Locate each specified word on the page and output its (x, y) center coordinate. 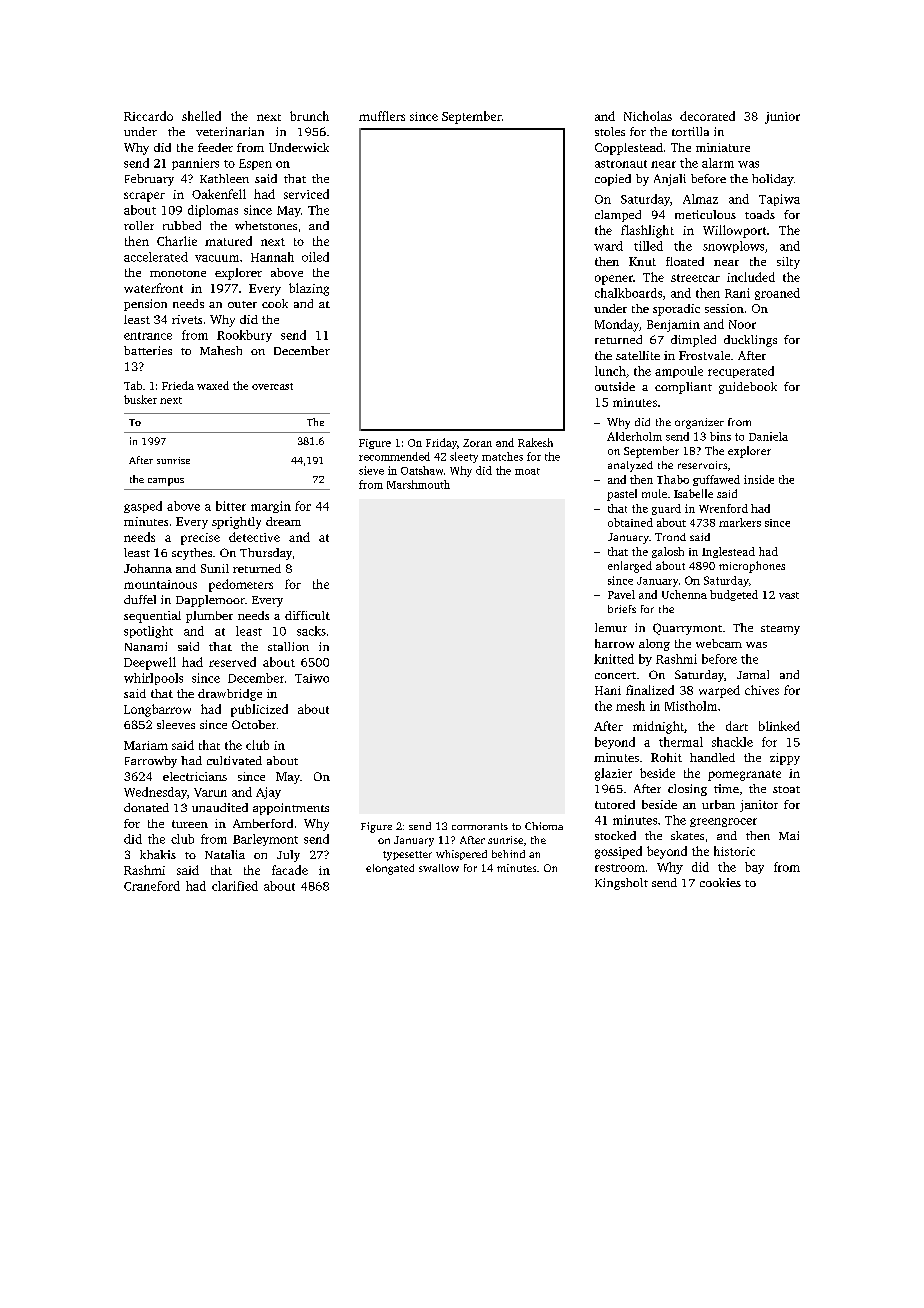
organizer (699, 423)
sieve (371, 470)
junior (782, 118)
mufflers (382, 116)
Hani (608, 690)
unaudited (220, 807)
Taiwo (312, 678)
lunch (610, 371)
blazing (309, 289)
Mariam (146, 745)
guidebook (748, 388)
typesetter (407, 856)
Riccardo (148, 116)
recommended (394, 456)
